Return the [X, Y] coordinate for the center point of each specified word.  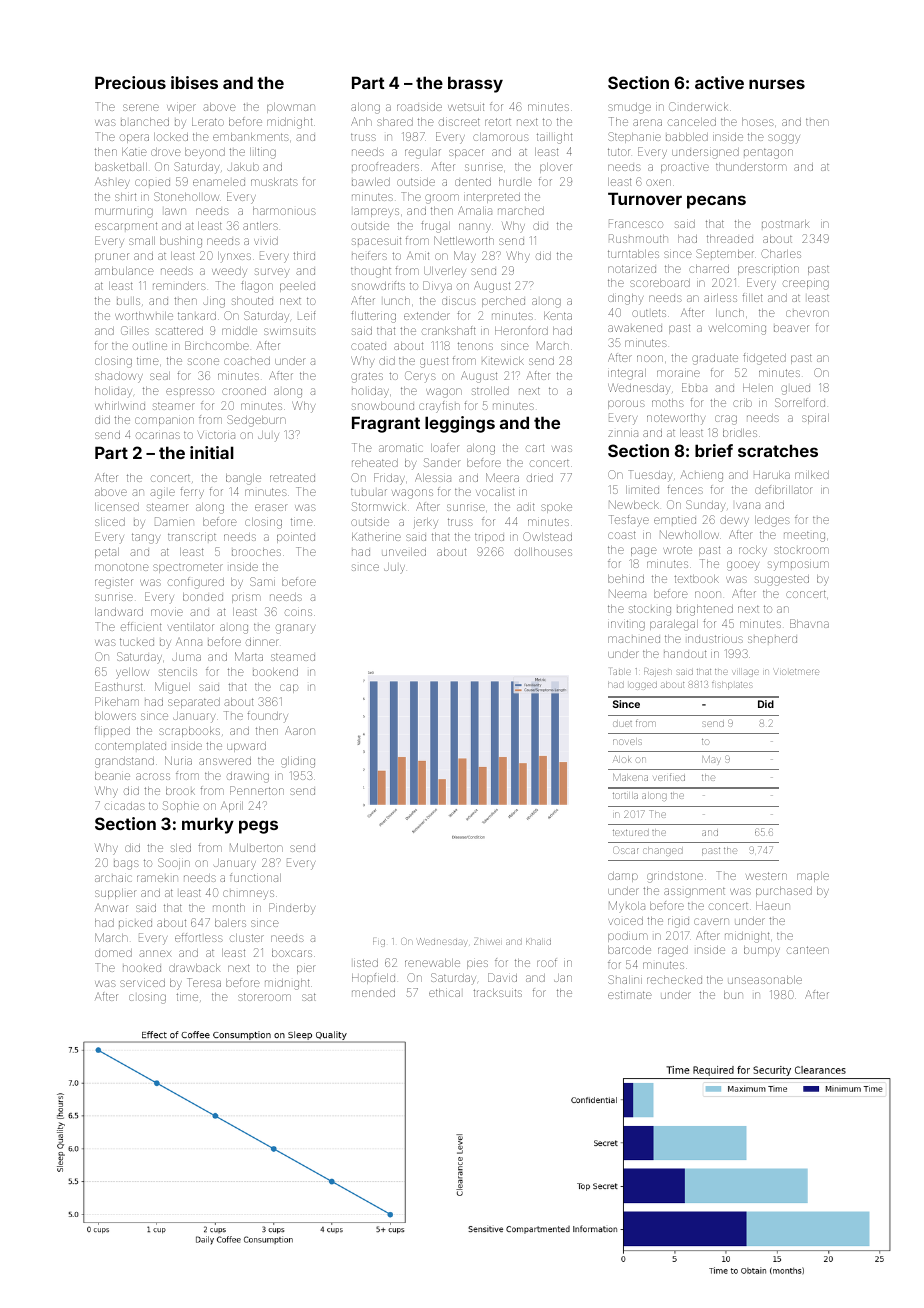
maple [813, 877]
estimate [629, 995]
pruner [112, 257]
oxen [658, 182]
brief [714, 450]
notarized [632, 269]
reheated [375, 463]
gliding [298, 762]
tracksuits [497, 993]
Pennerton [257, 790]
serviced [142, 983]
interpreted [492, 198]
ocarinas [158, 435]
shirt [125, 197]
